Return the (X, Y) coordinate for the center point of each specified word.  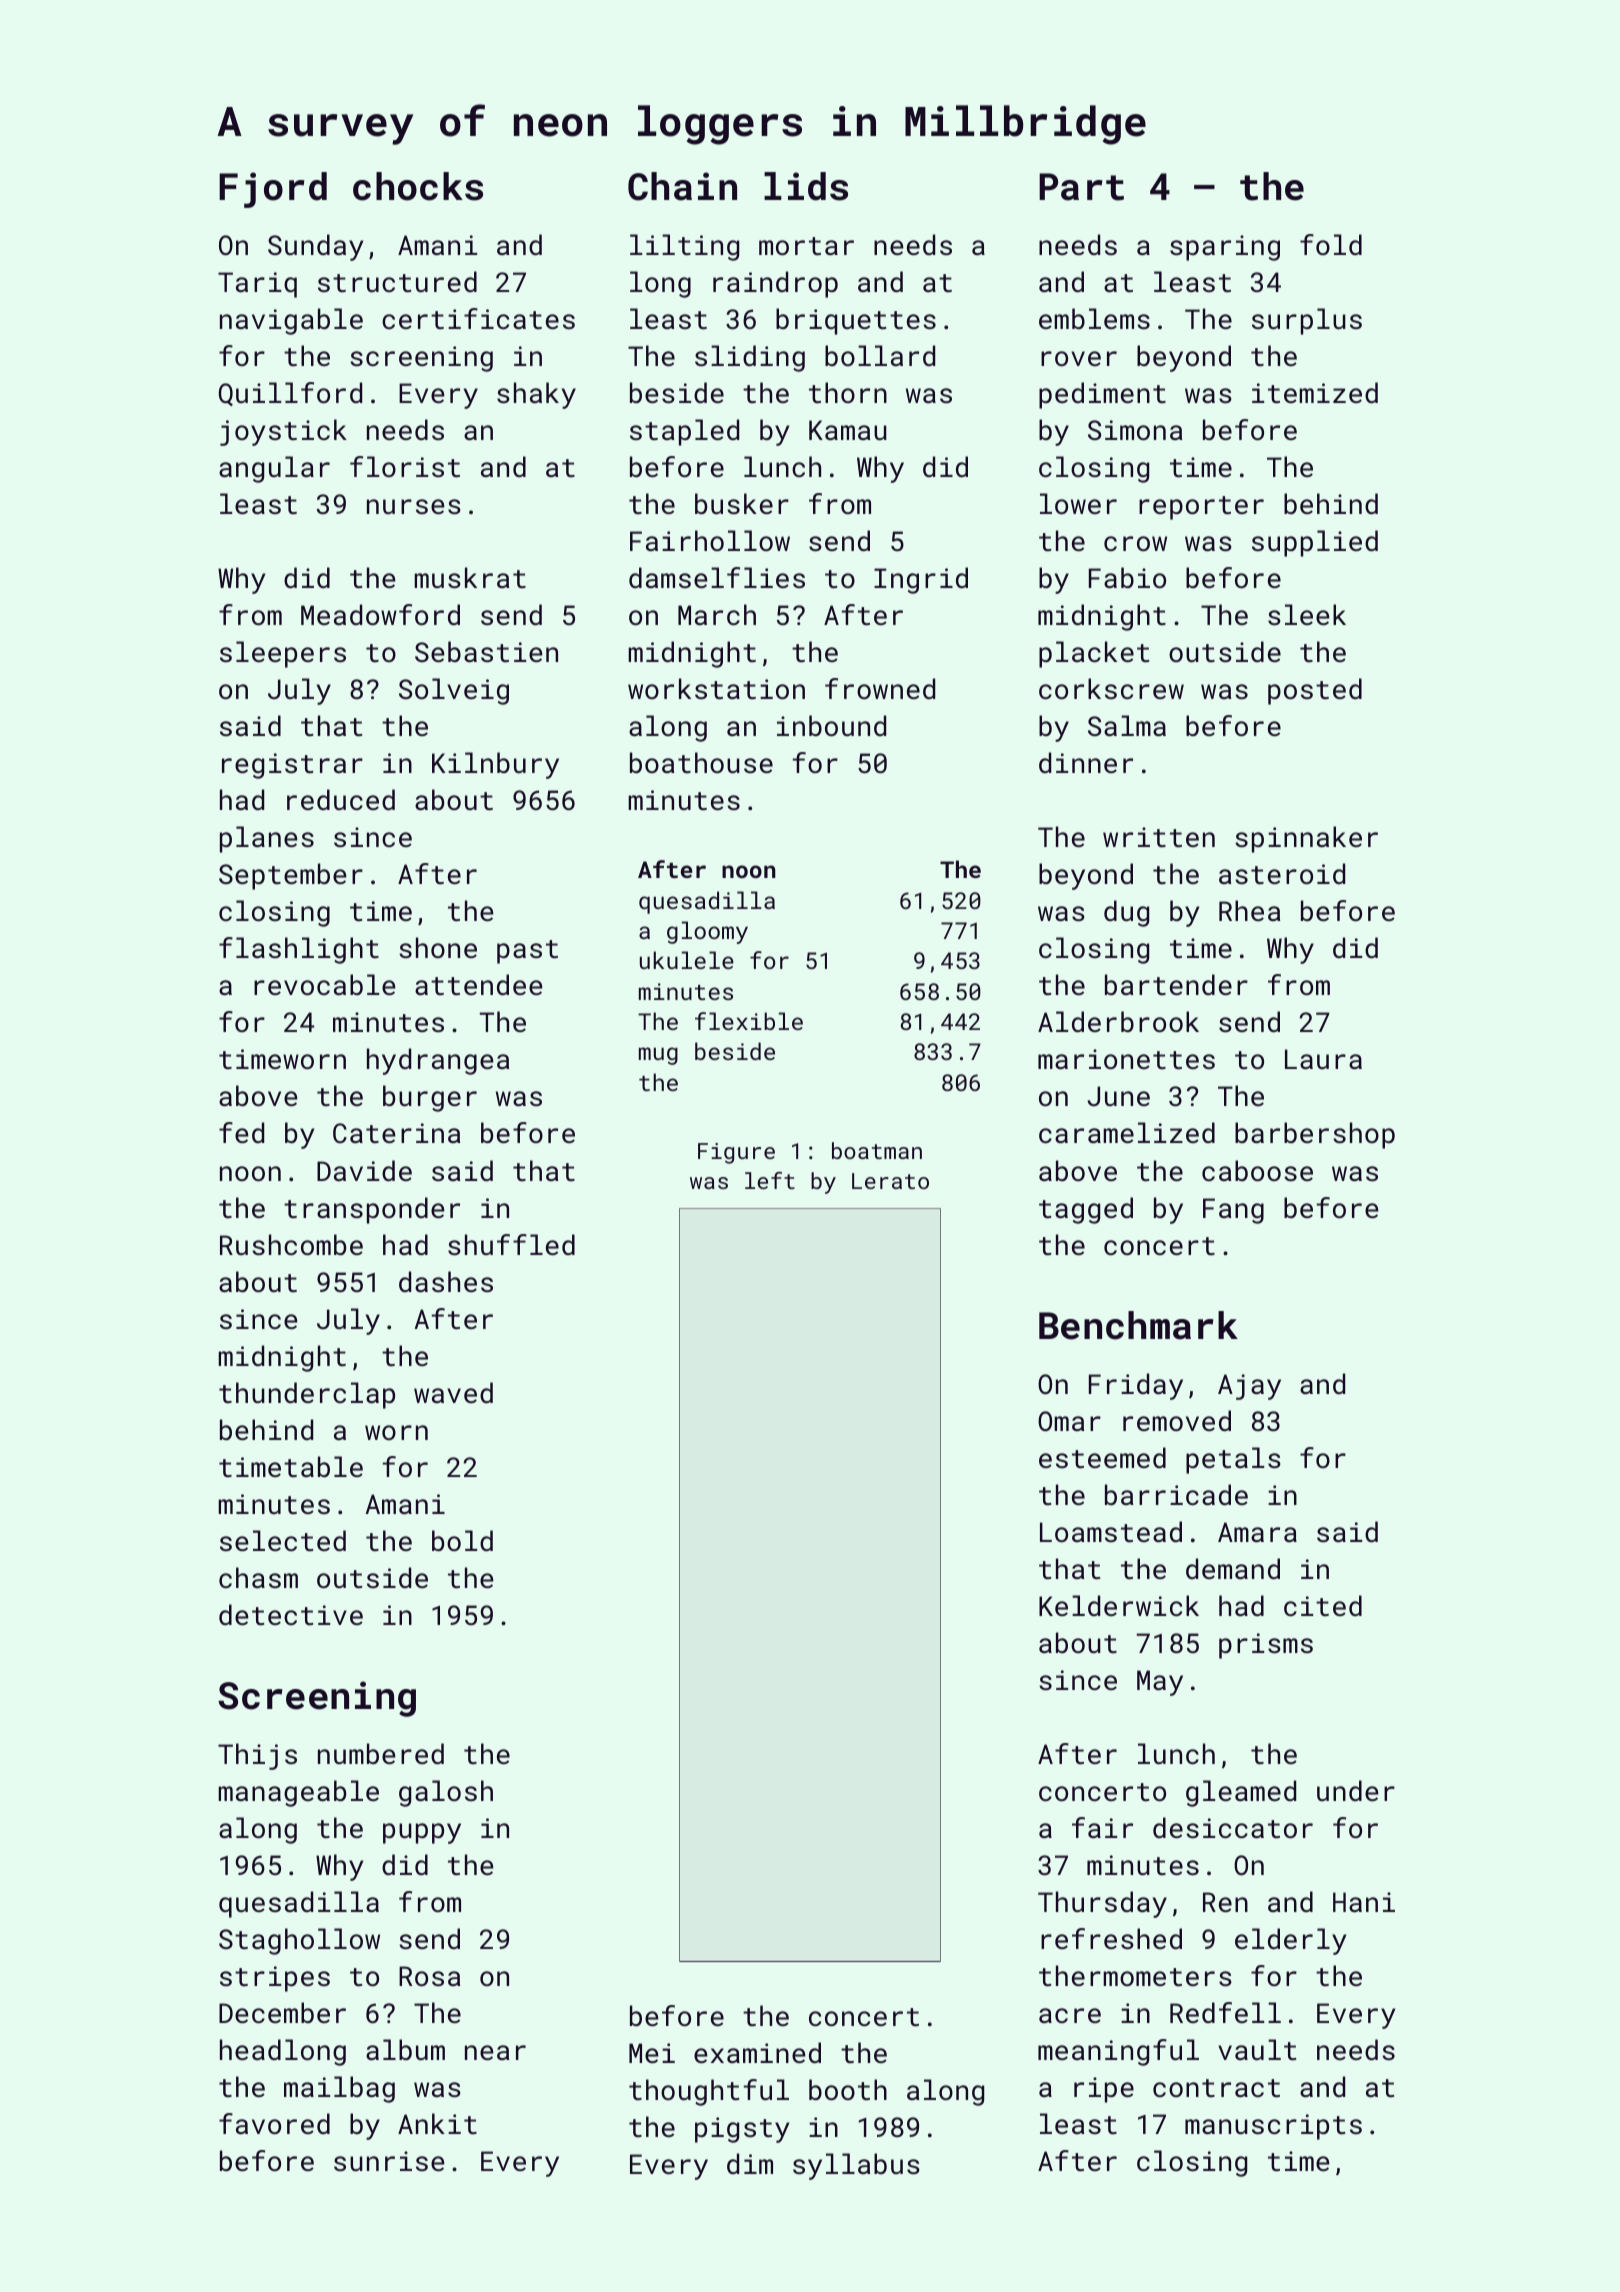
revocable (325, 984)
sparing (1225, 248)
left (770, 1180)
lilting (684, 247)
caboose (1257, 1170)
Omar (1069, 1421)
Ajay (1249, 1387)
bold (462, 1540)
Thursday (1102, 1904)
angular (274, 469)
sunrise (389, 2161)
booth (848, 2090)
